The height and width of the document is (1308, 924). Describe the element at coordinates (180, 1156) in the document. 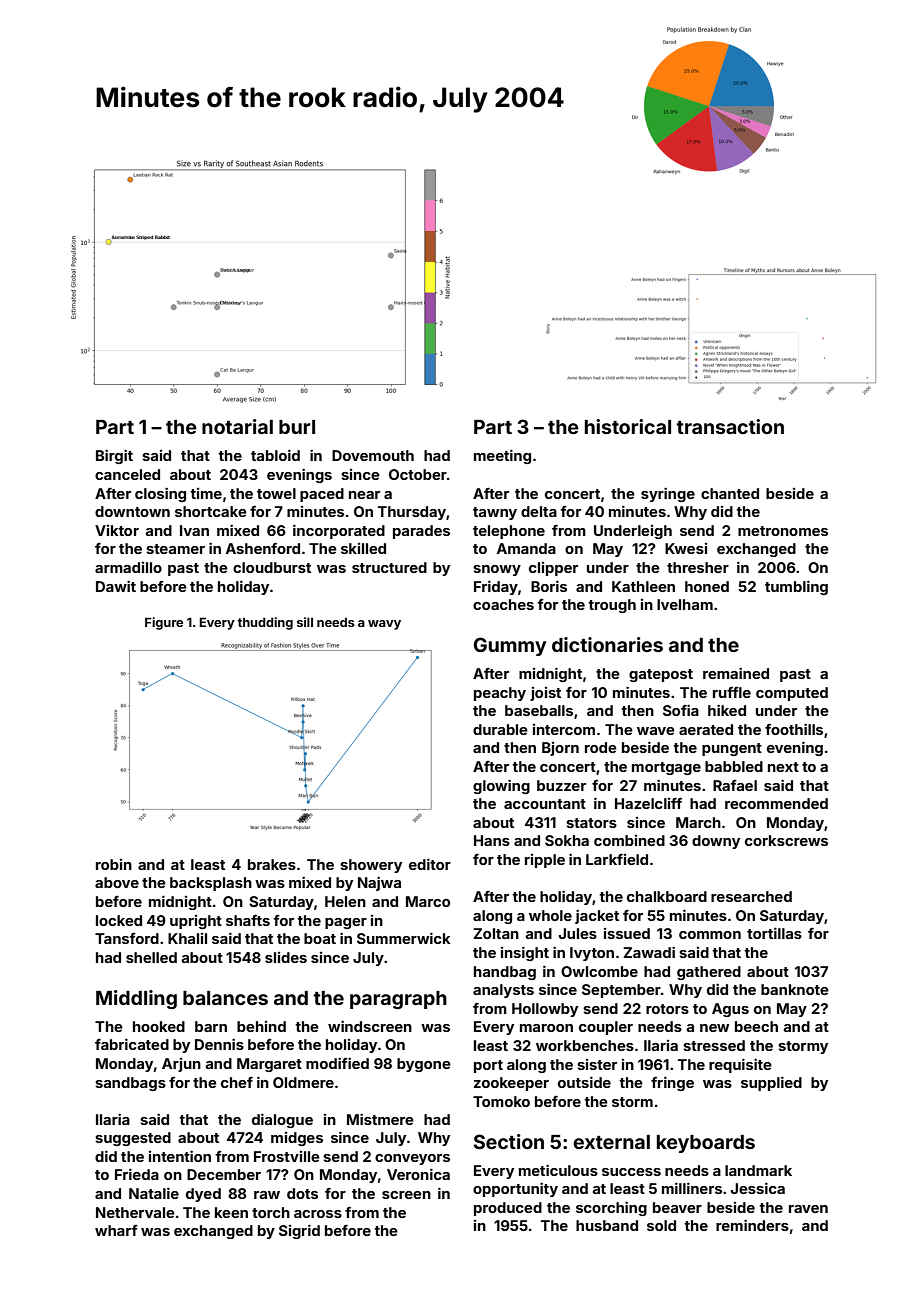

I see `intention` at that location.
